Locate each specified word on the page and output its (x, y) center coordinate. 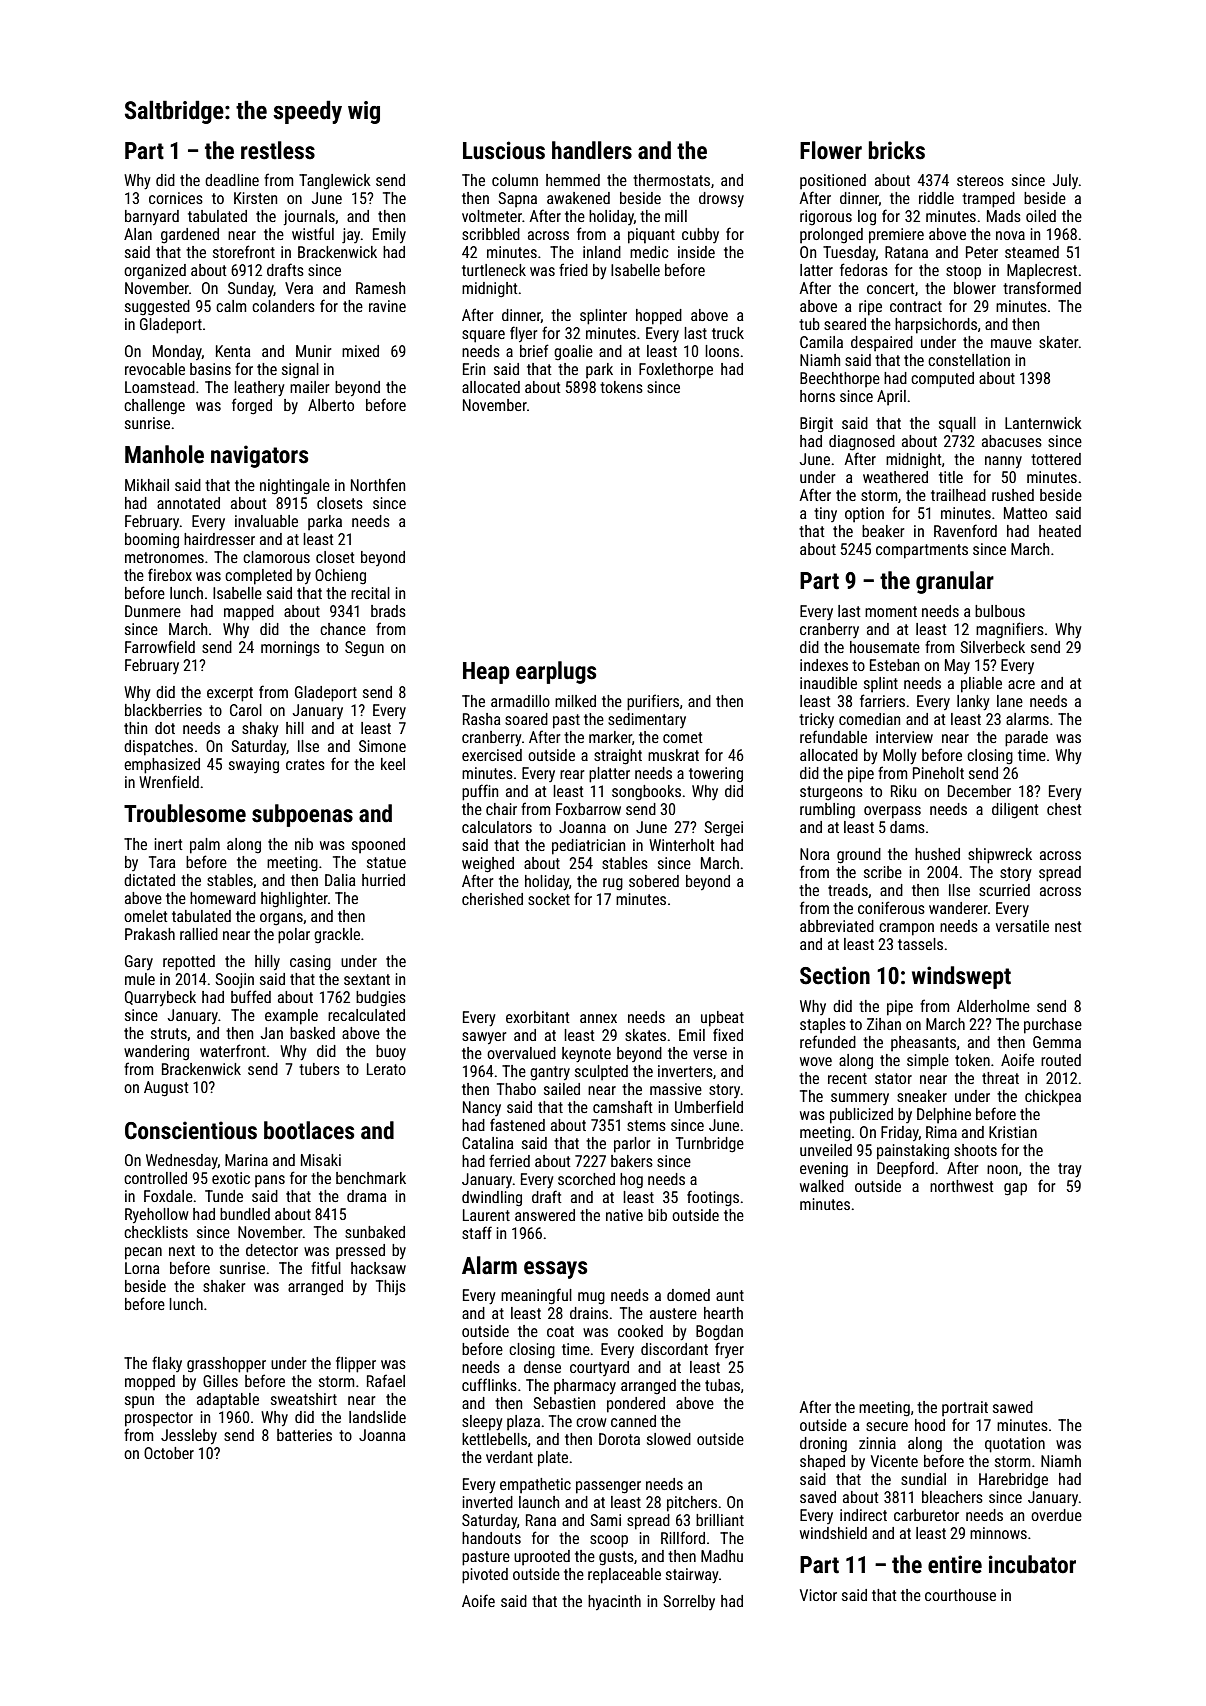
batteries (304, 1435)
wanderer (958, 908)
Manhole (164, 454)
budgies (381, 999)
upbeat (722, 1019)
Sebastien (564, 1403)
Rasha (482, 719)
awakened (578, 198)
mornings (290, 649)
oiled (1041, 216)
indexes (824, 665)
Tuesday (849, 253)
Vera (299, 288)
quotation (1015, 1445)
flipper (356, 1364)
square (483, 336)
